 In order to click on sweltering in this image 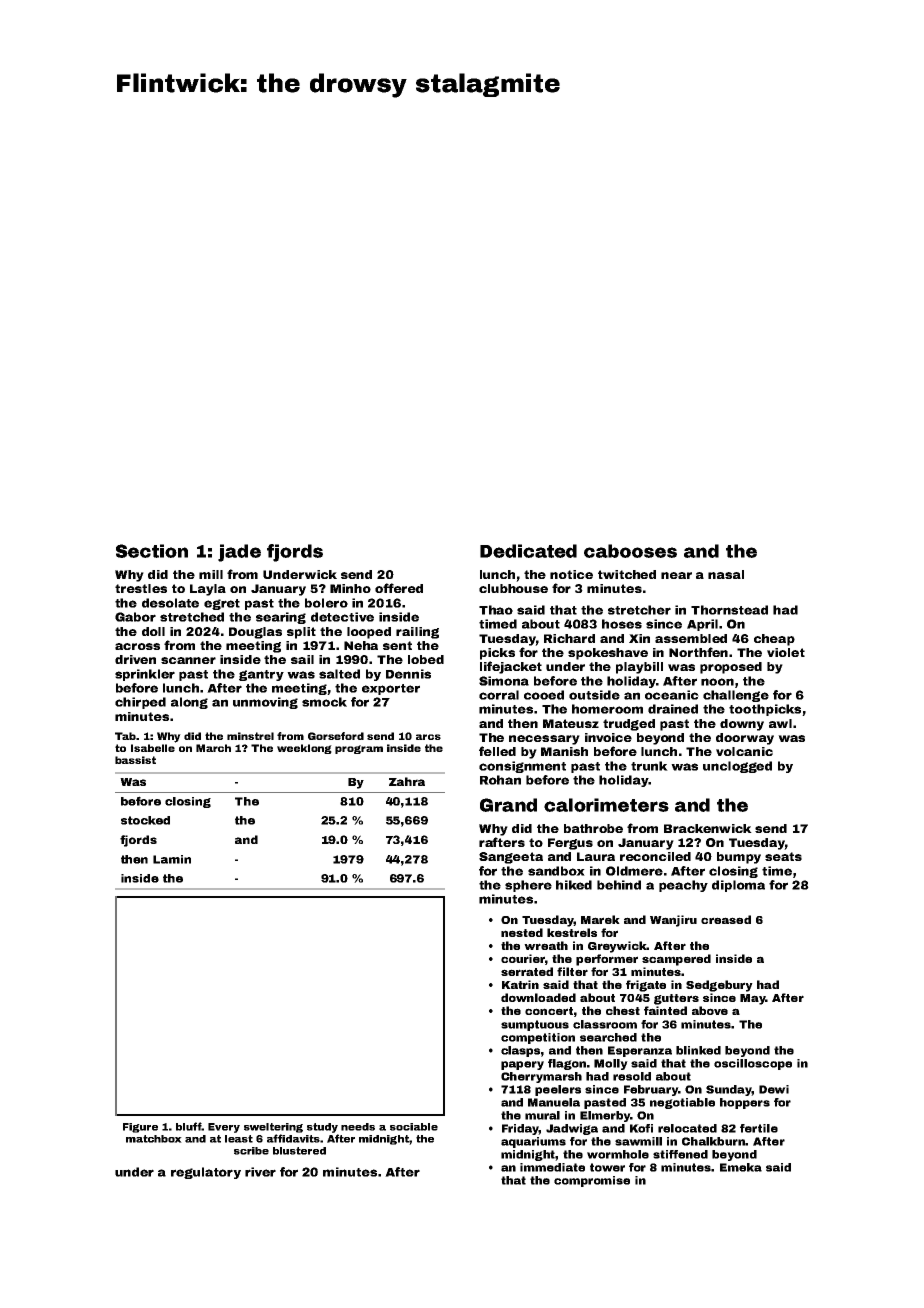, I will do `click(273, 1128)`.
